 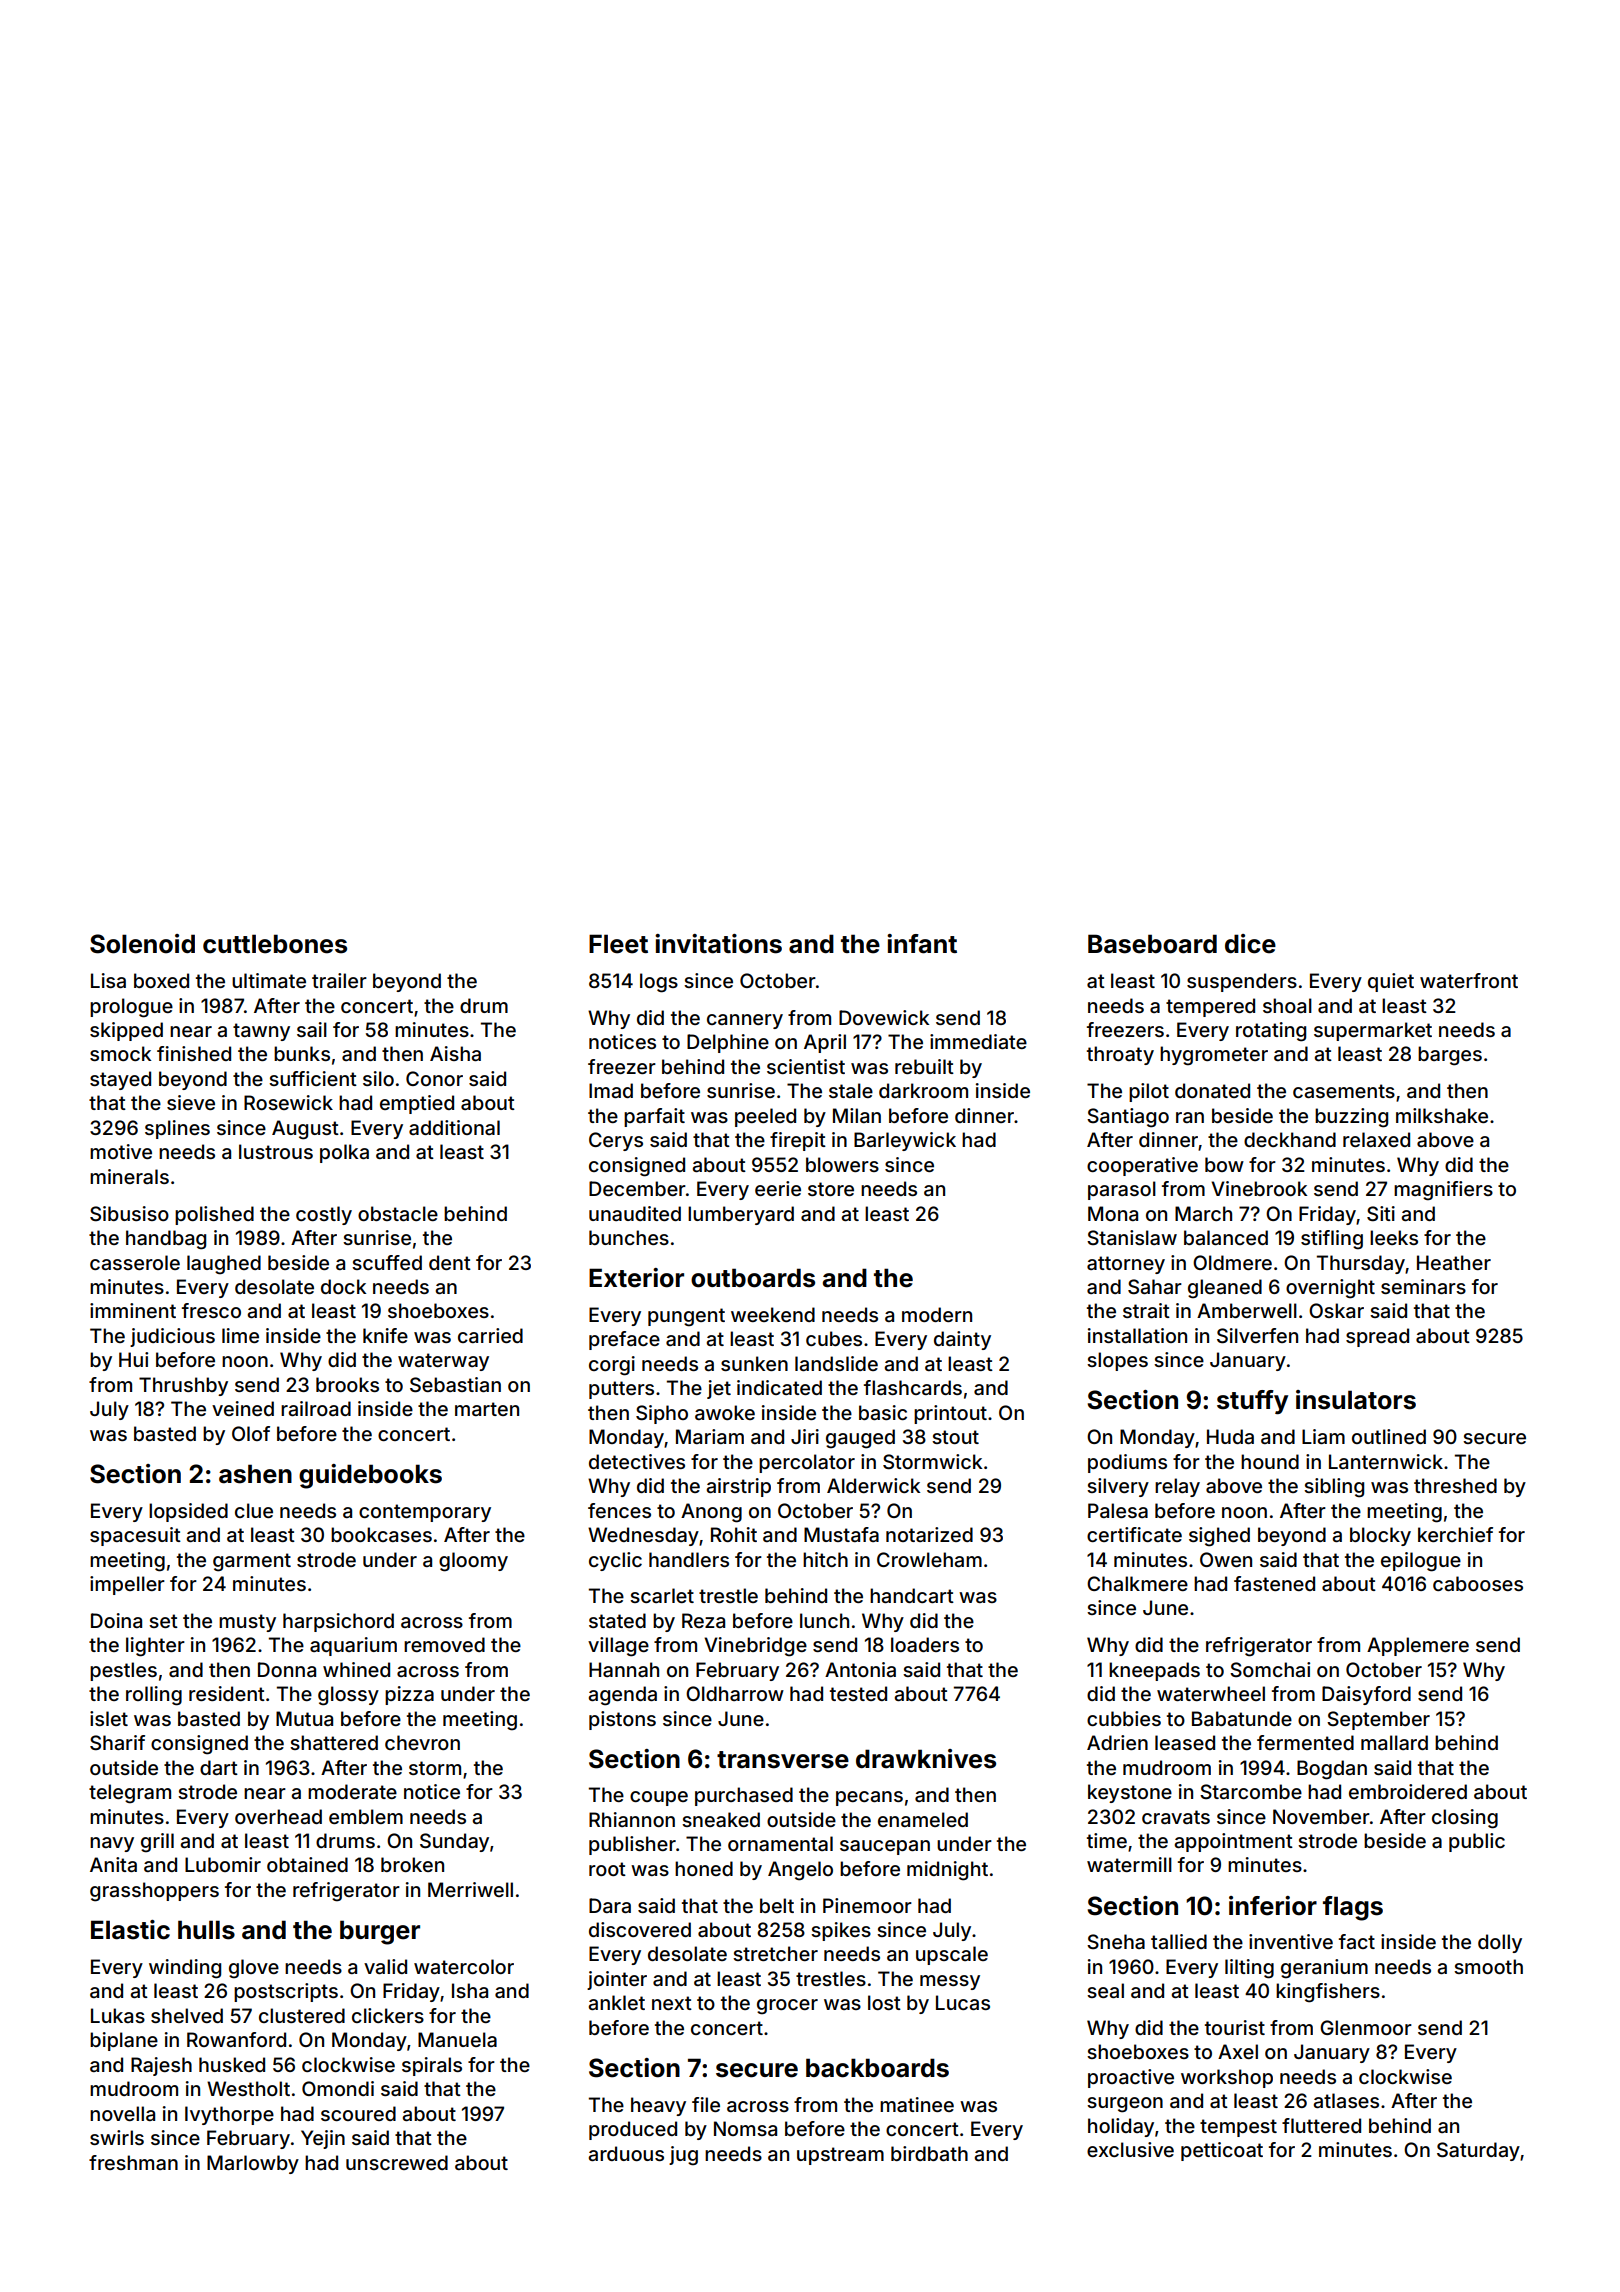 What do you see at coordinates (885, 1847) in the image?
I see `saucepan` at bounding box center [885, 1847].
